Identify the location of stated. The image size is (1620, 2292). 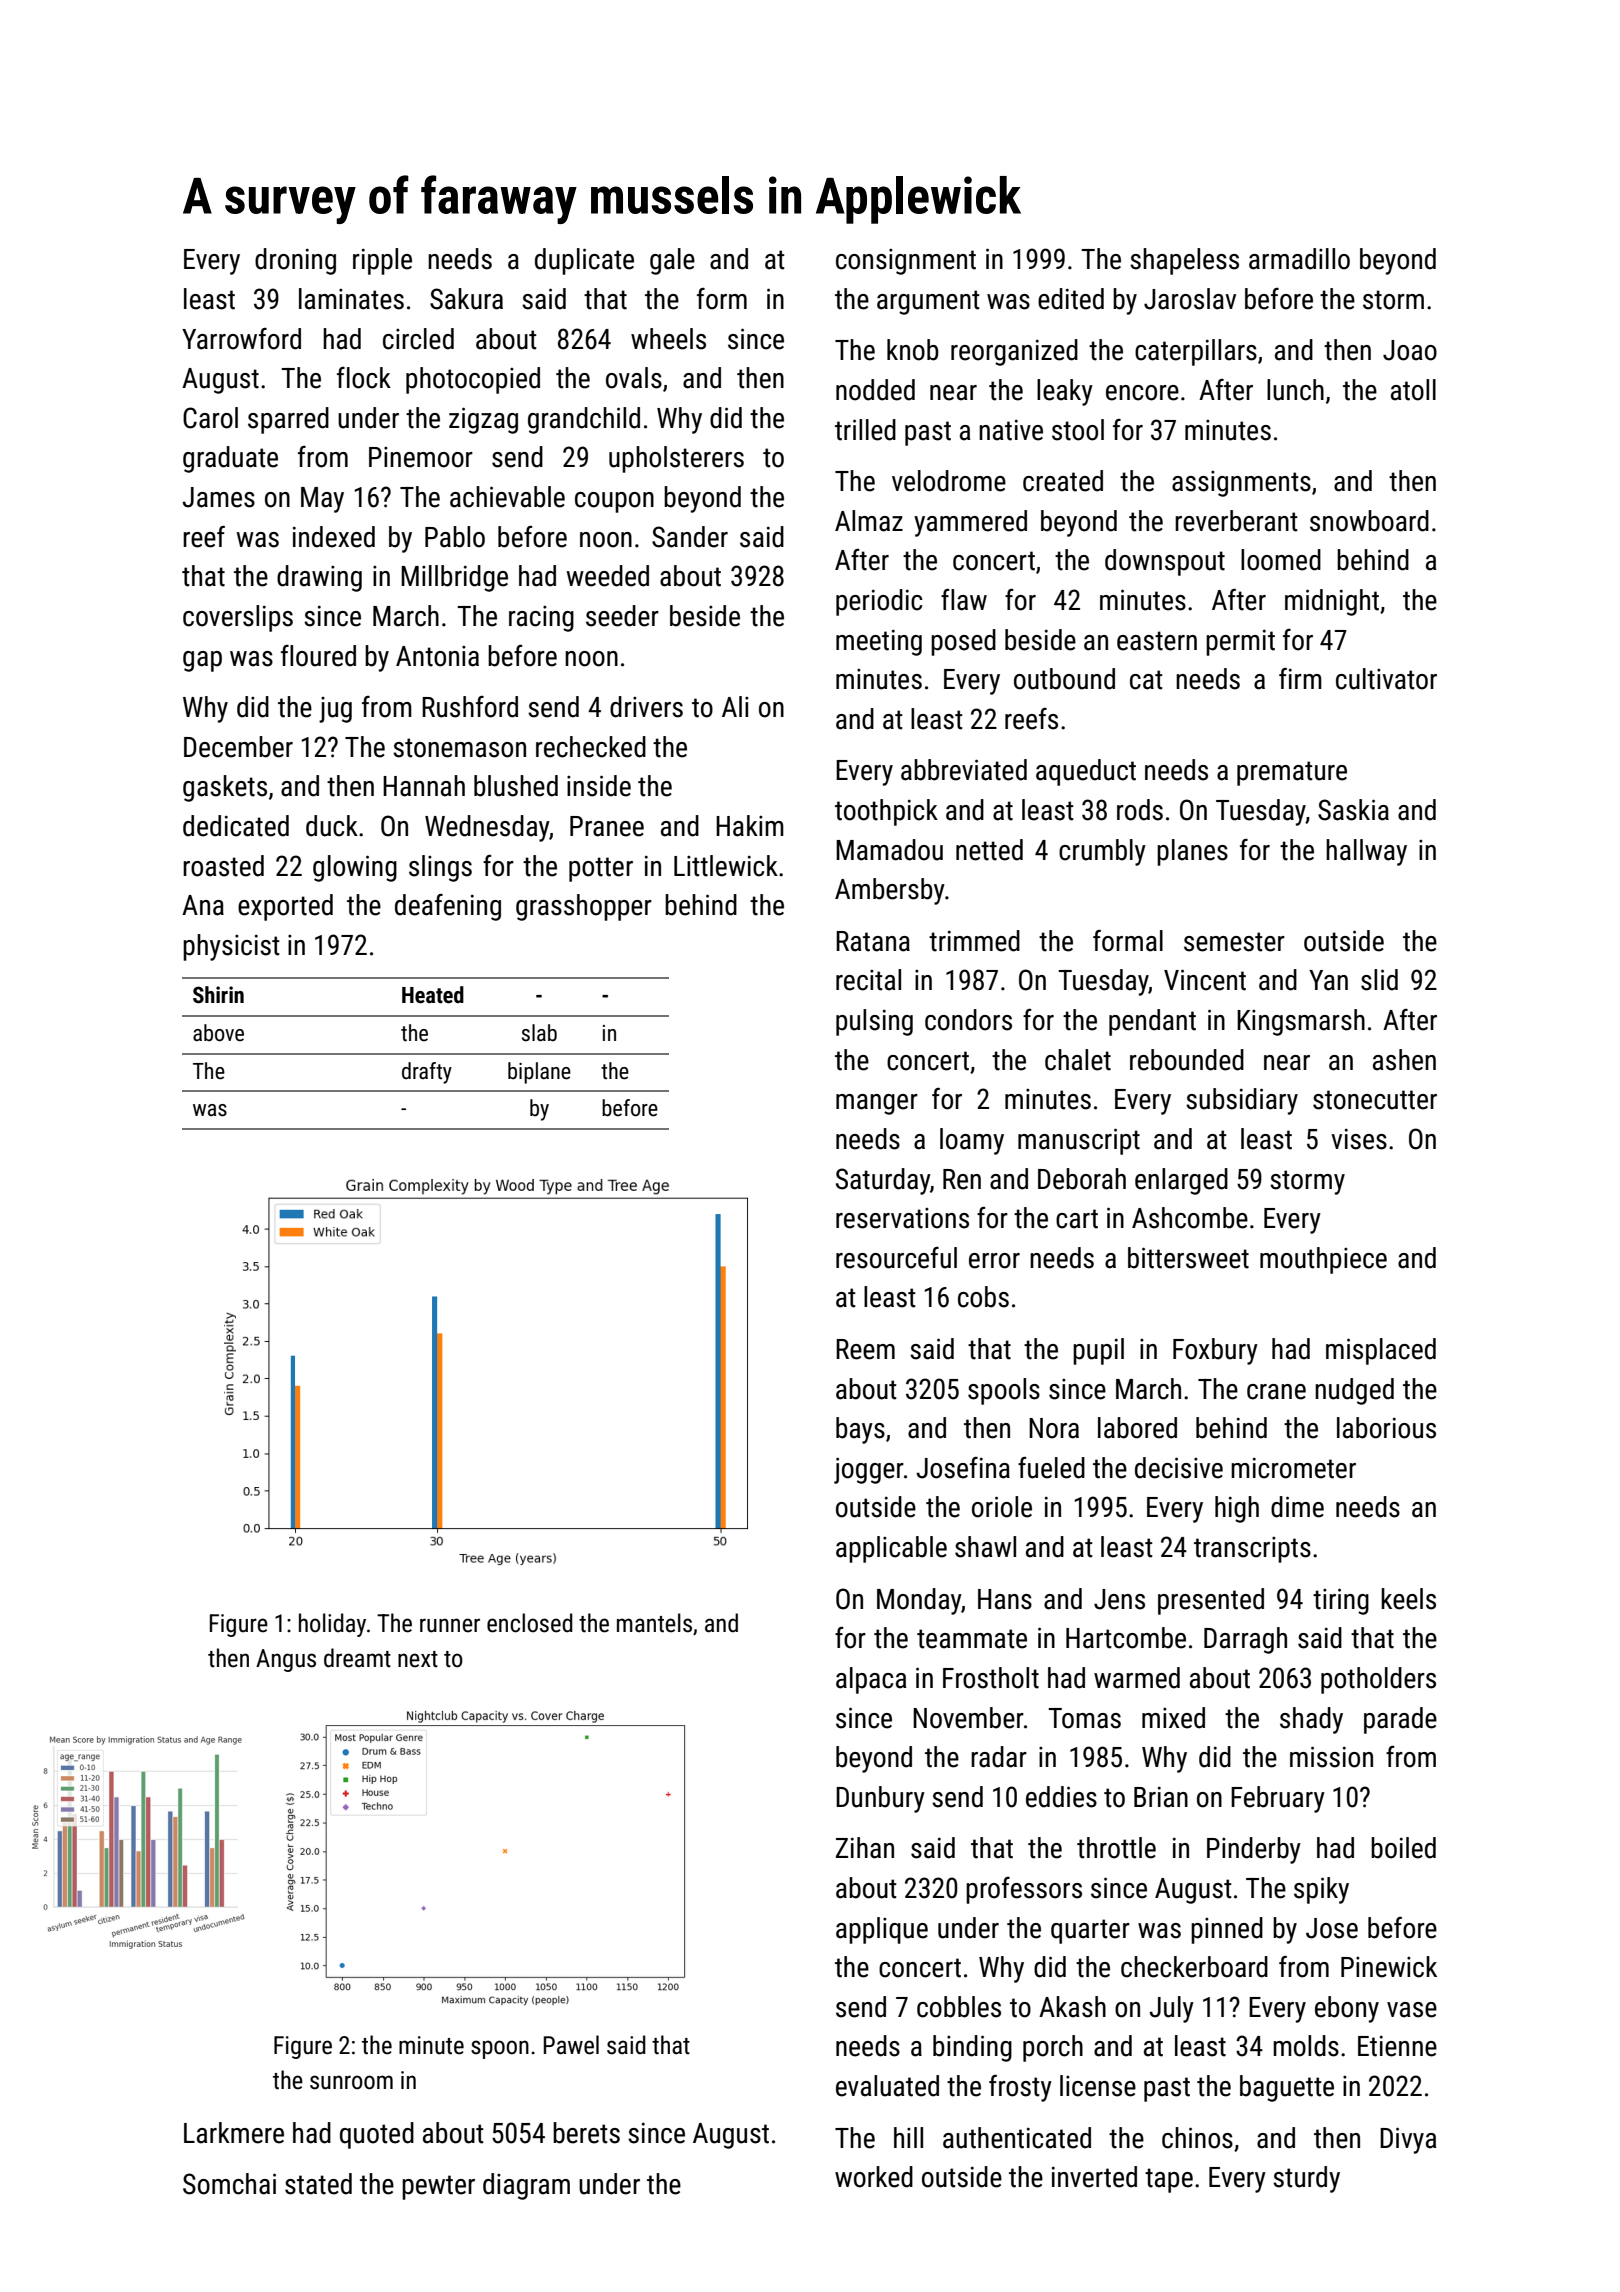
(318, 2184).
